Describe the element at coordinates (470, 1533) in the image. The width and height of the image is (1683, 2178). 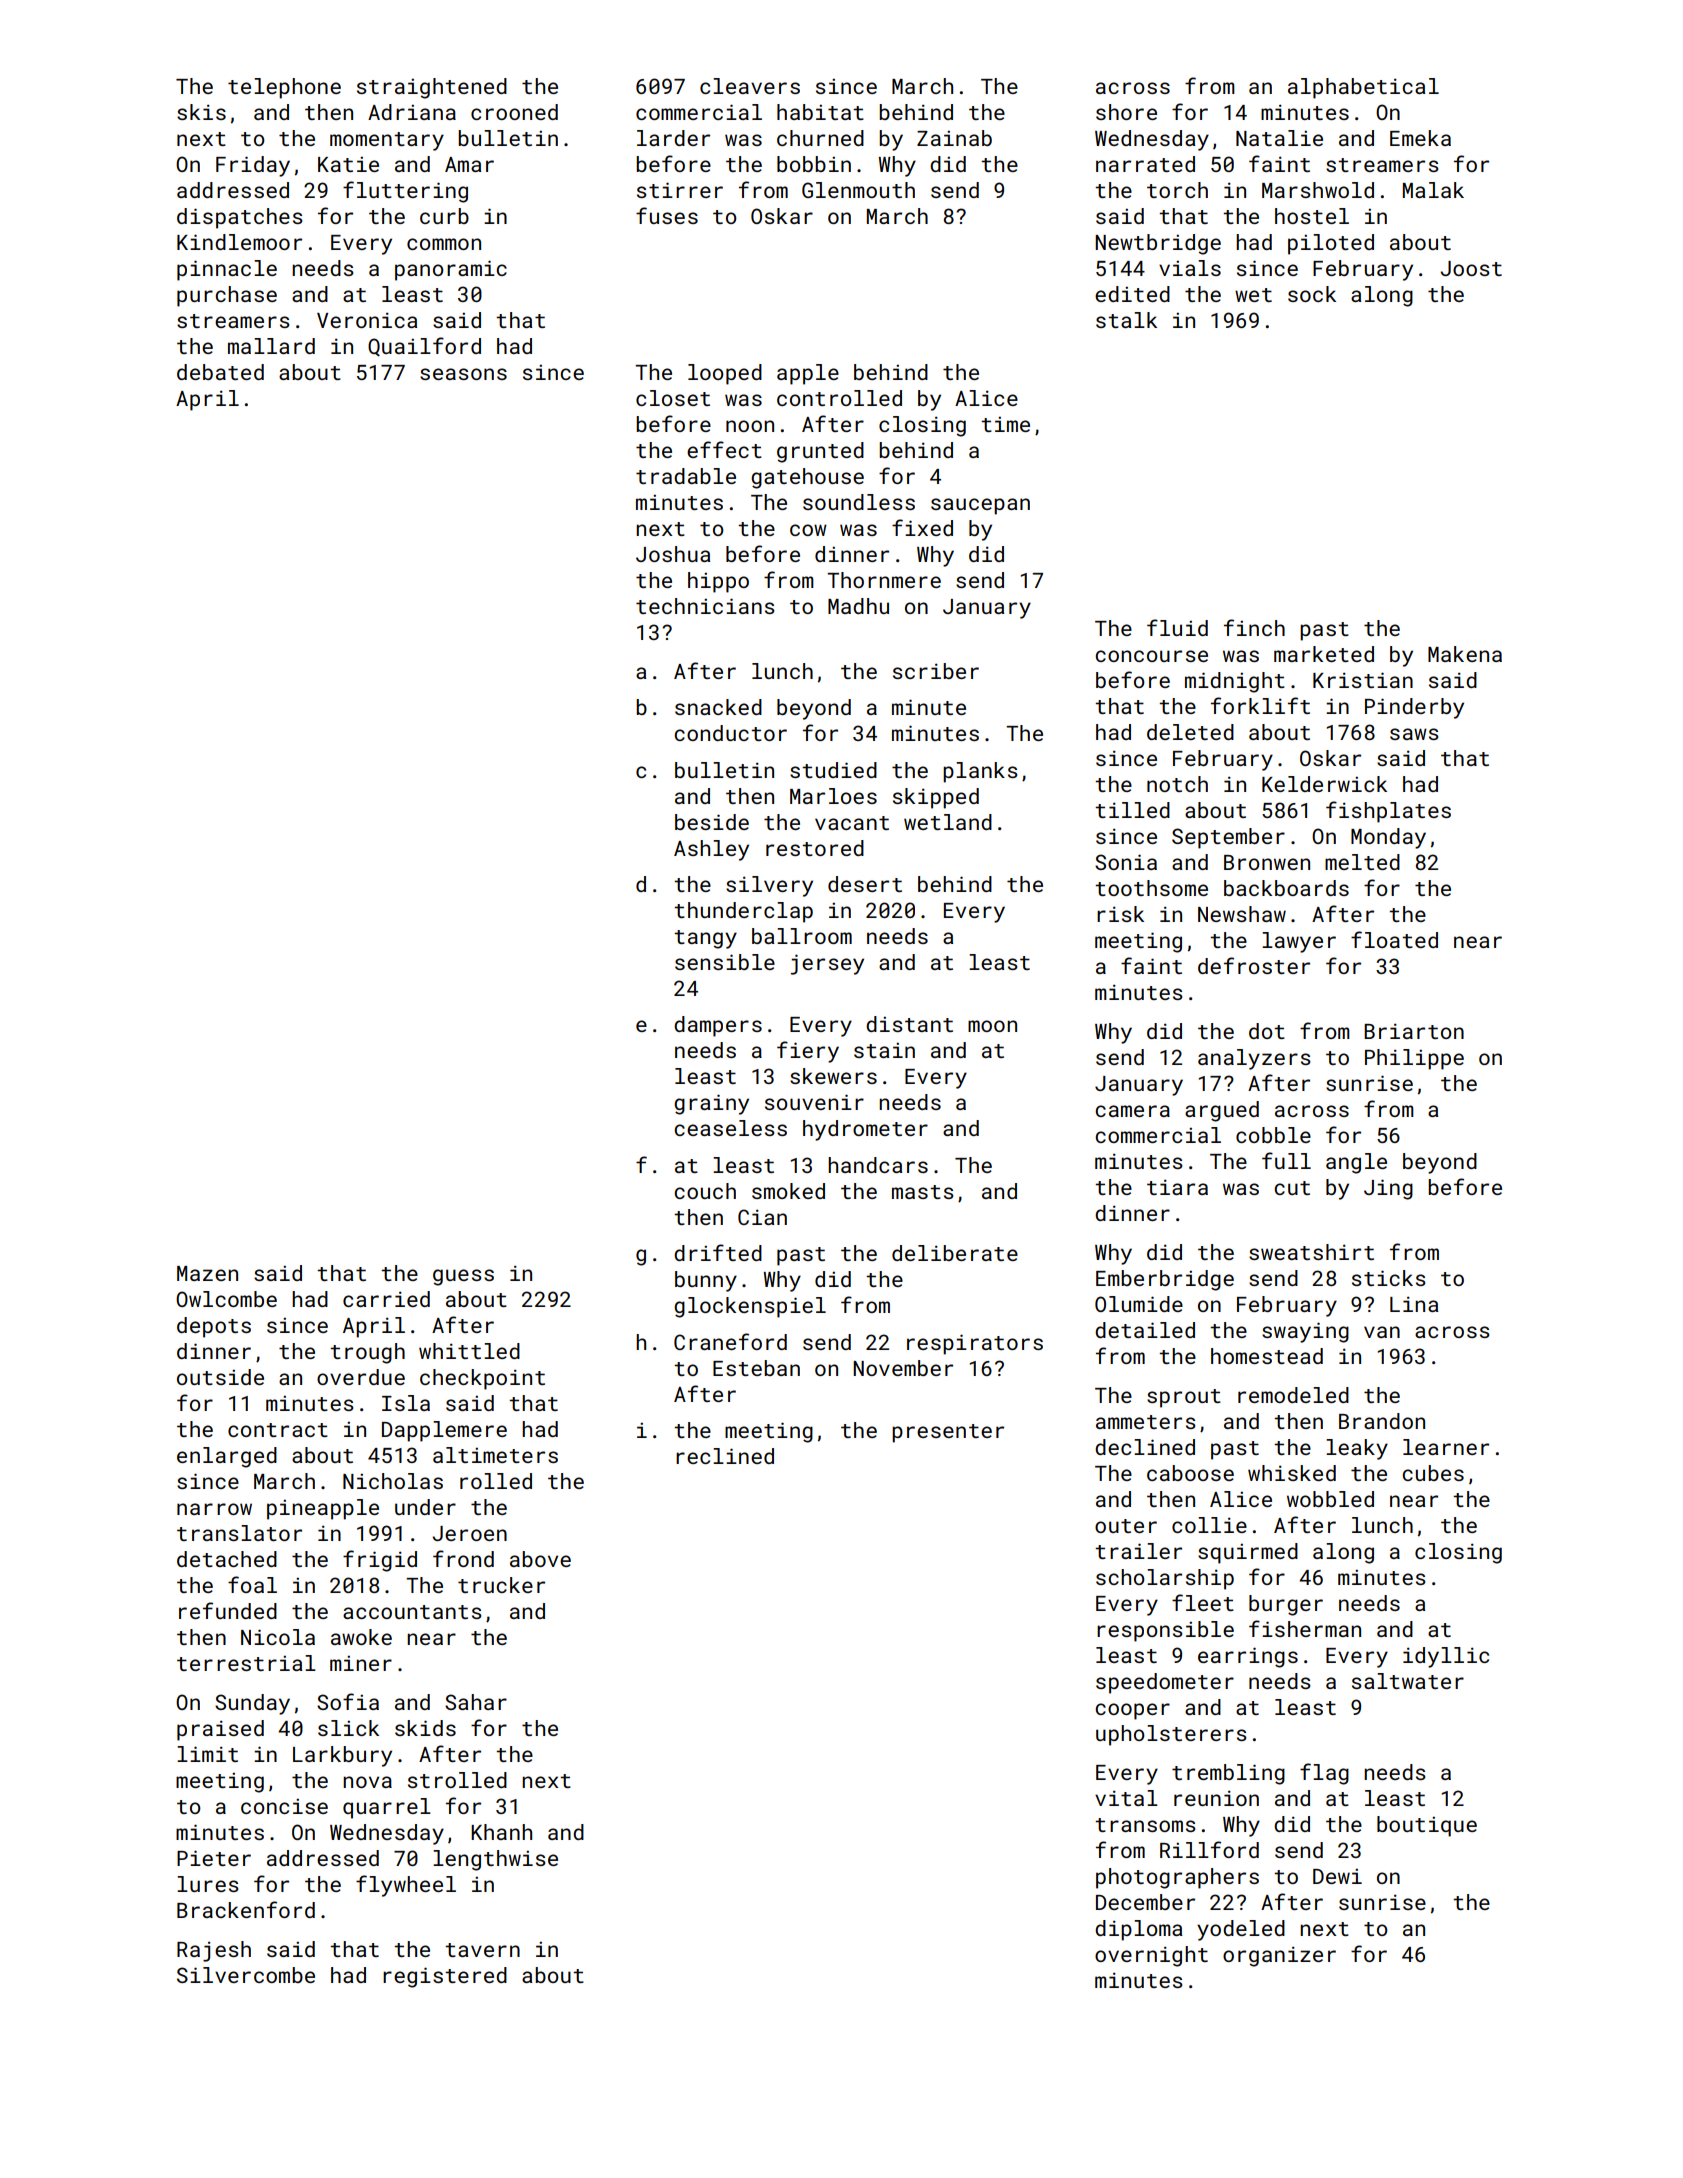
I see `Jeroen` at that location.
